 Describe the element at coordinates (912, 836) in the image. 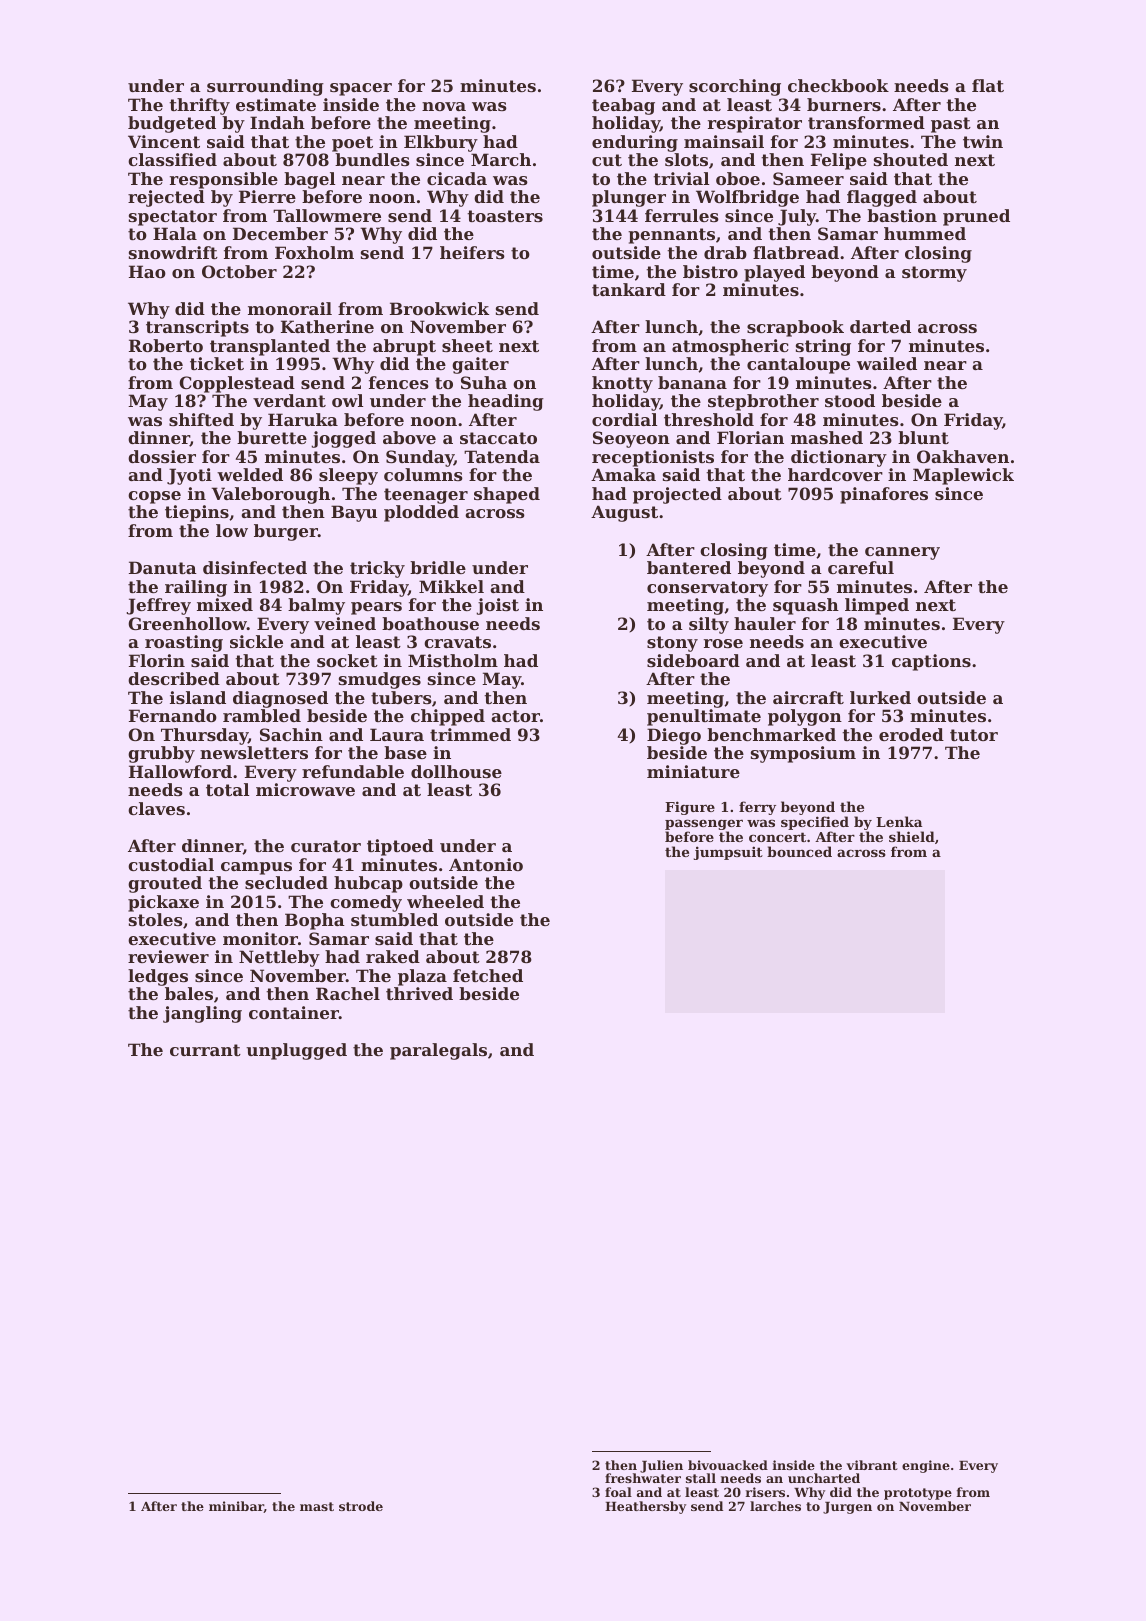

I see `shield` at that location.
